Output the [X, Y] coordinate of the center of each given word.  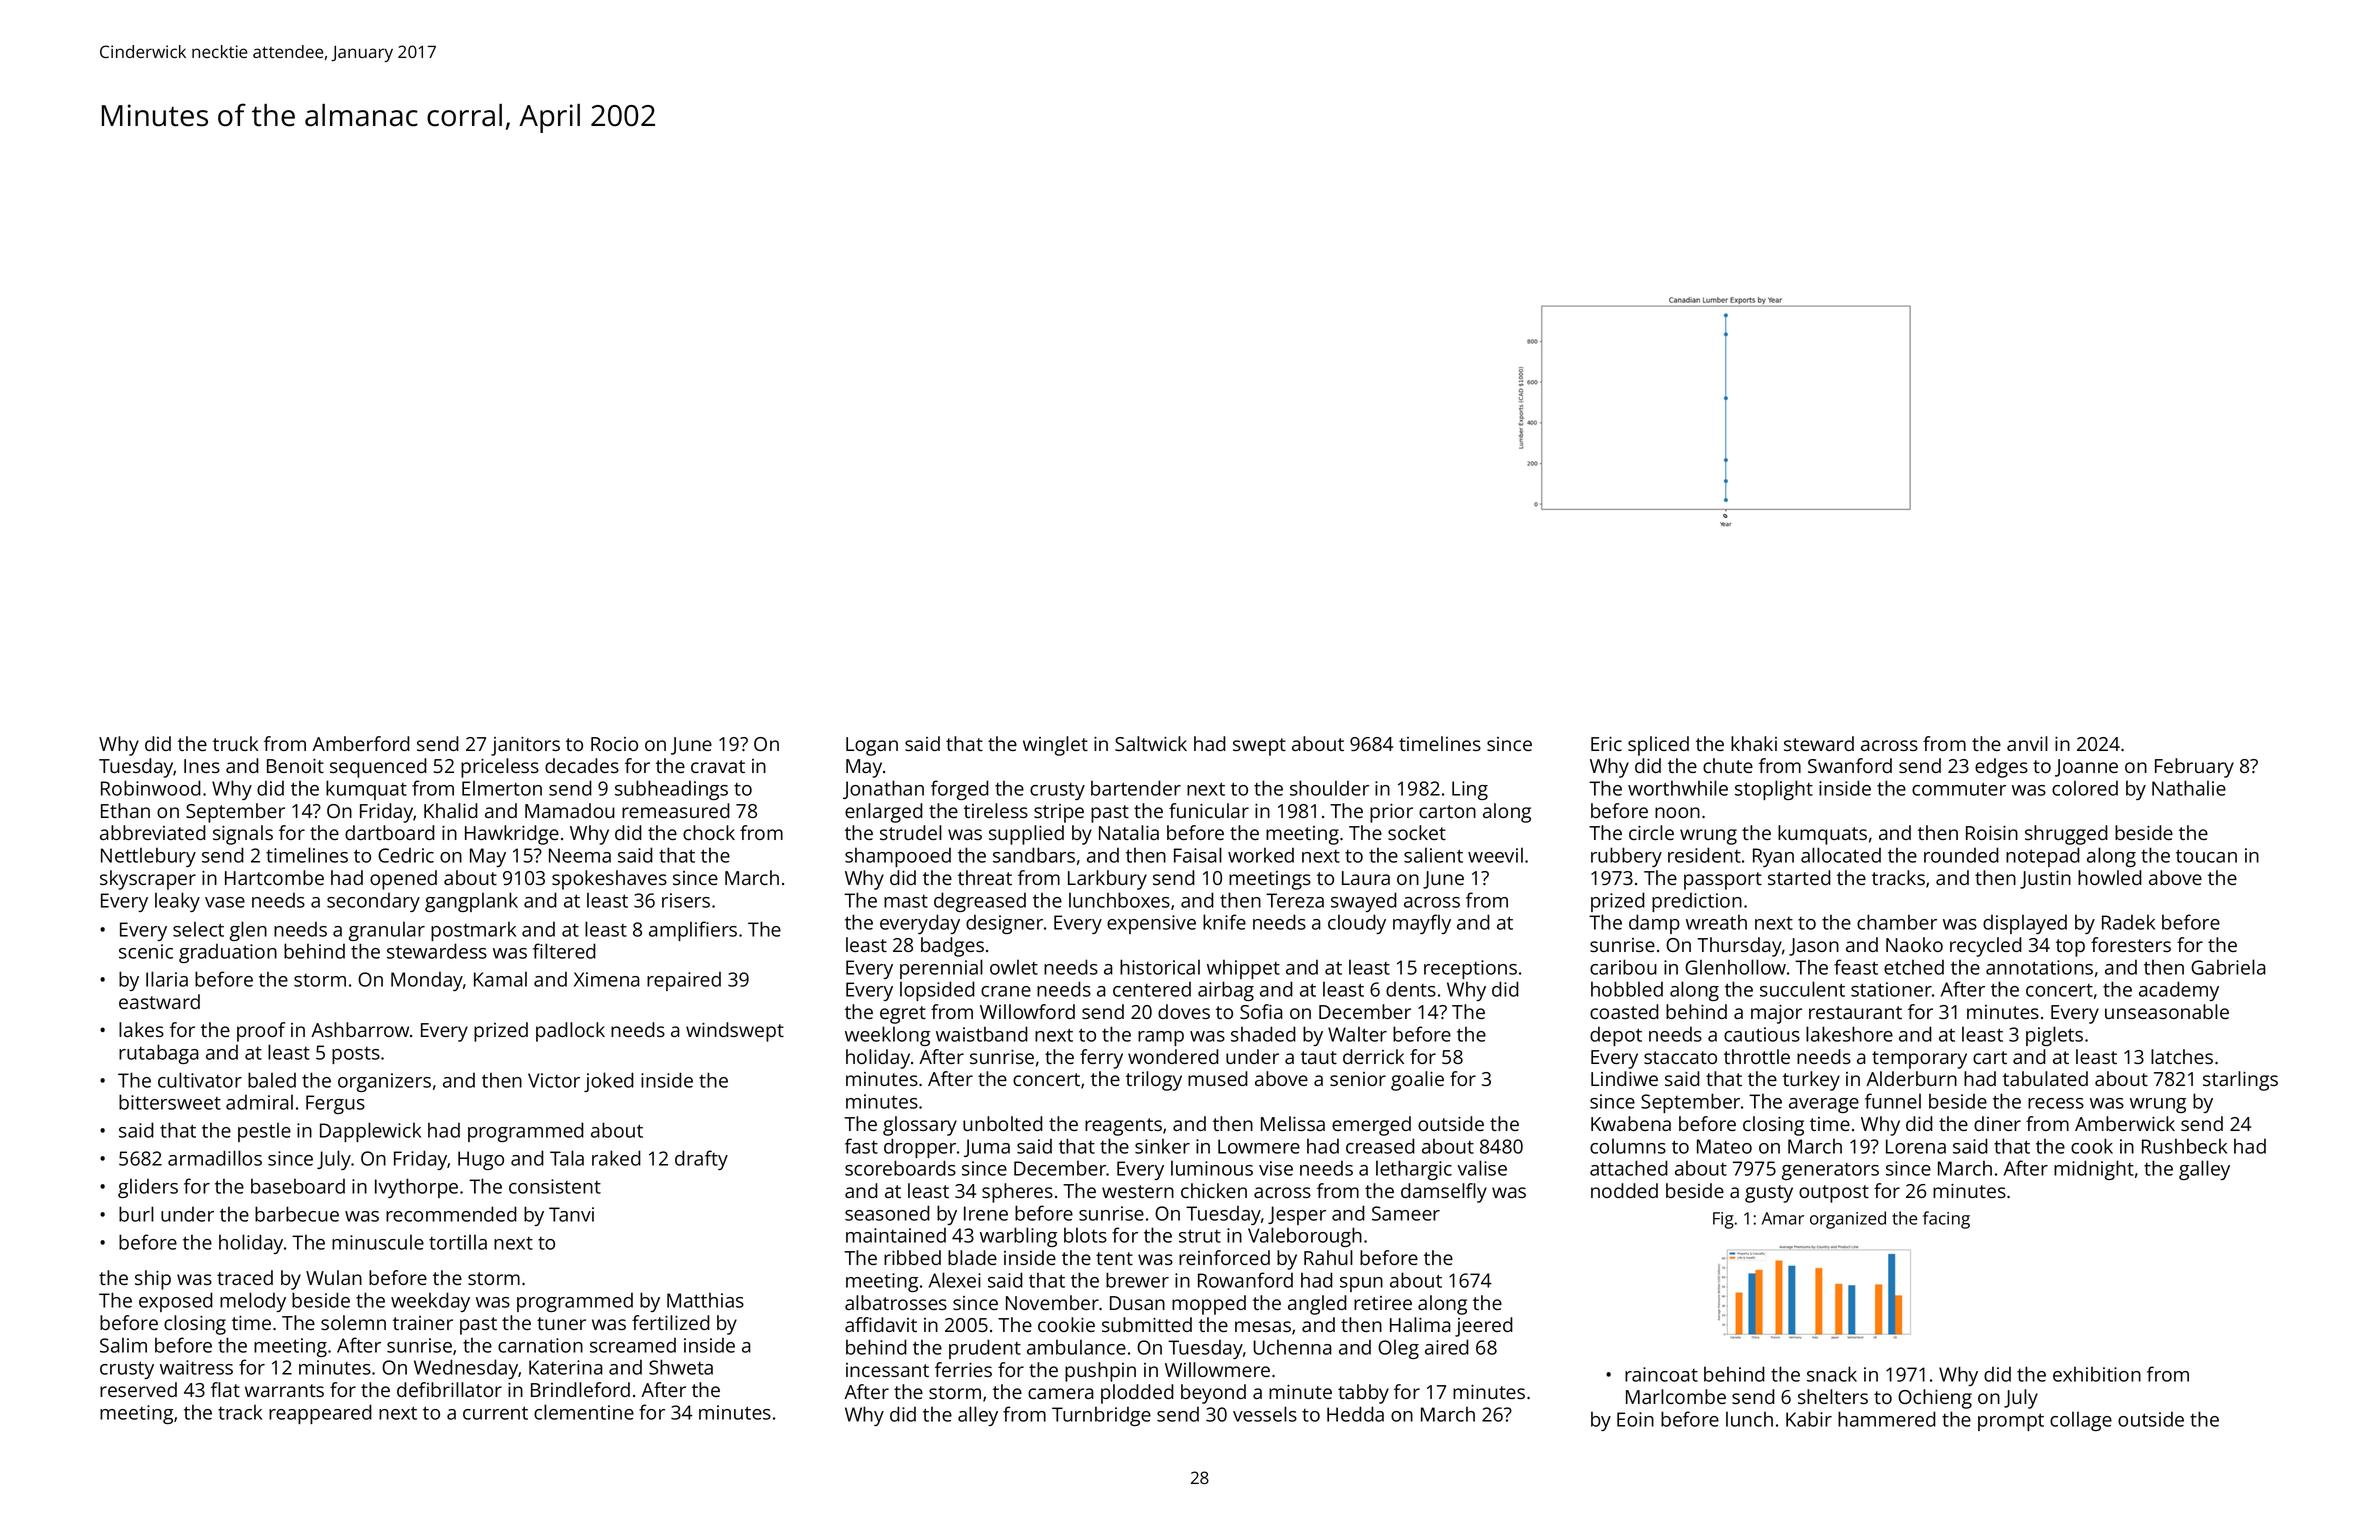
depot [1616, 1036]
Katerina [566, 1367]
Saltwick [1151, 743]
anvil [2027, 743]
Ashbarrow [360, 1029]
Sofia [1261, 1011]
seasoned [887, 1213]
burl [136, 1214]
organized [1848, 1220]
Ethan [125, 810]
